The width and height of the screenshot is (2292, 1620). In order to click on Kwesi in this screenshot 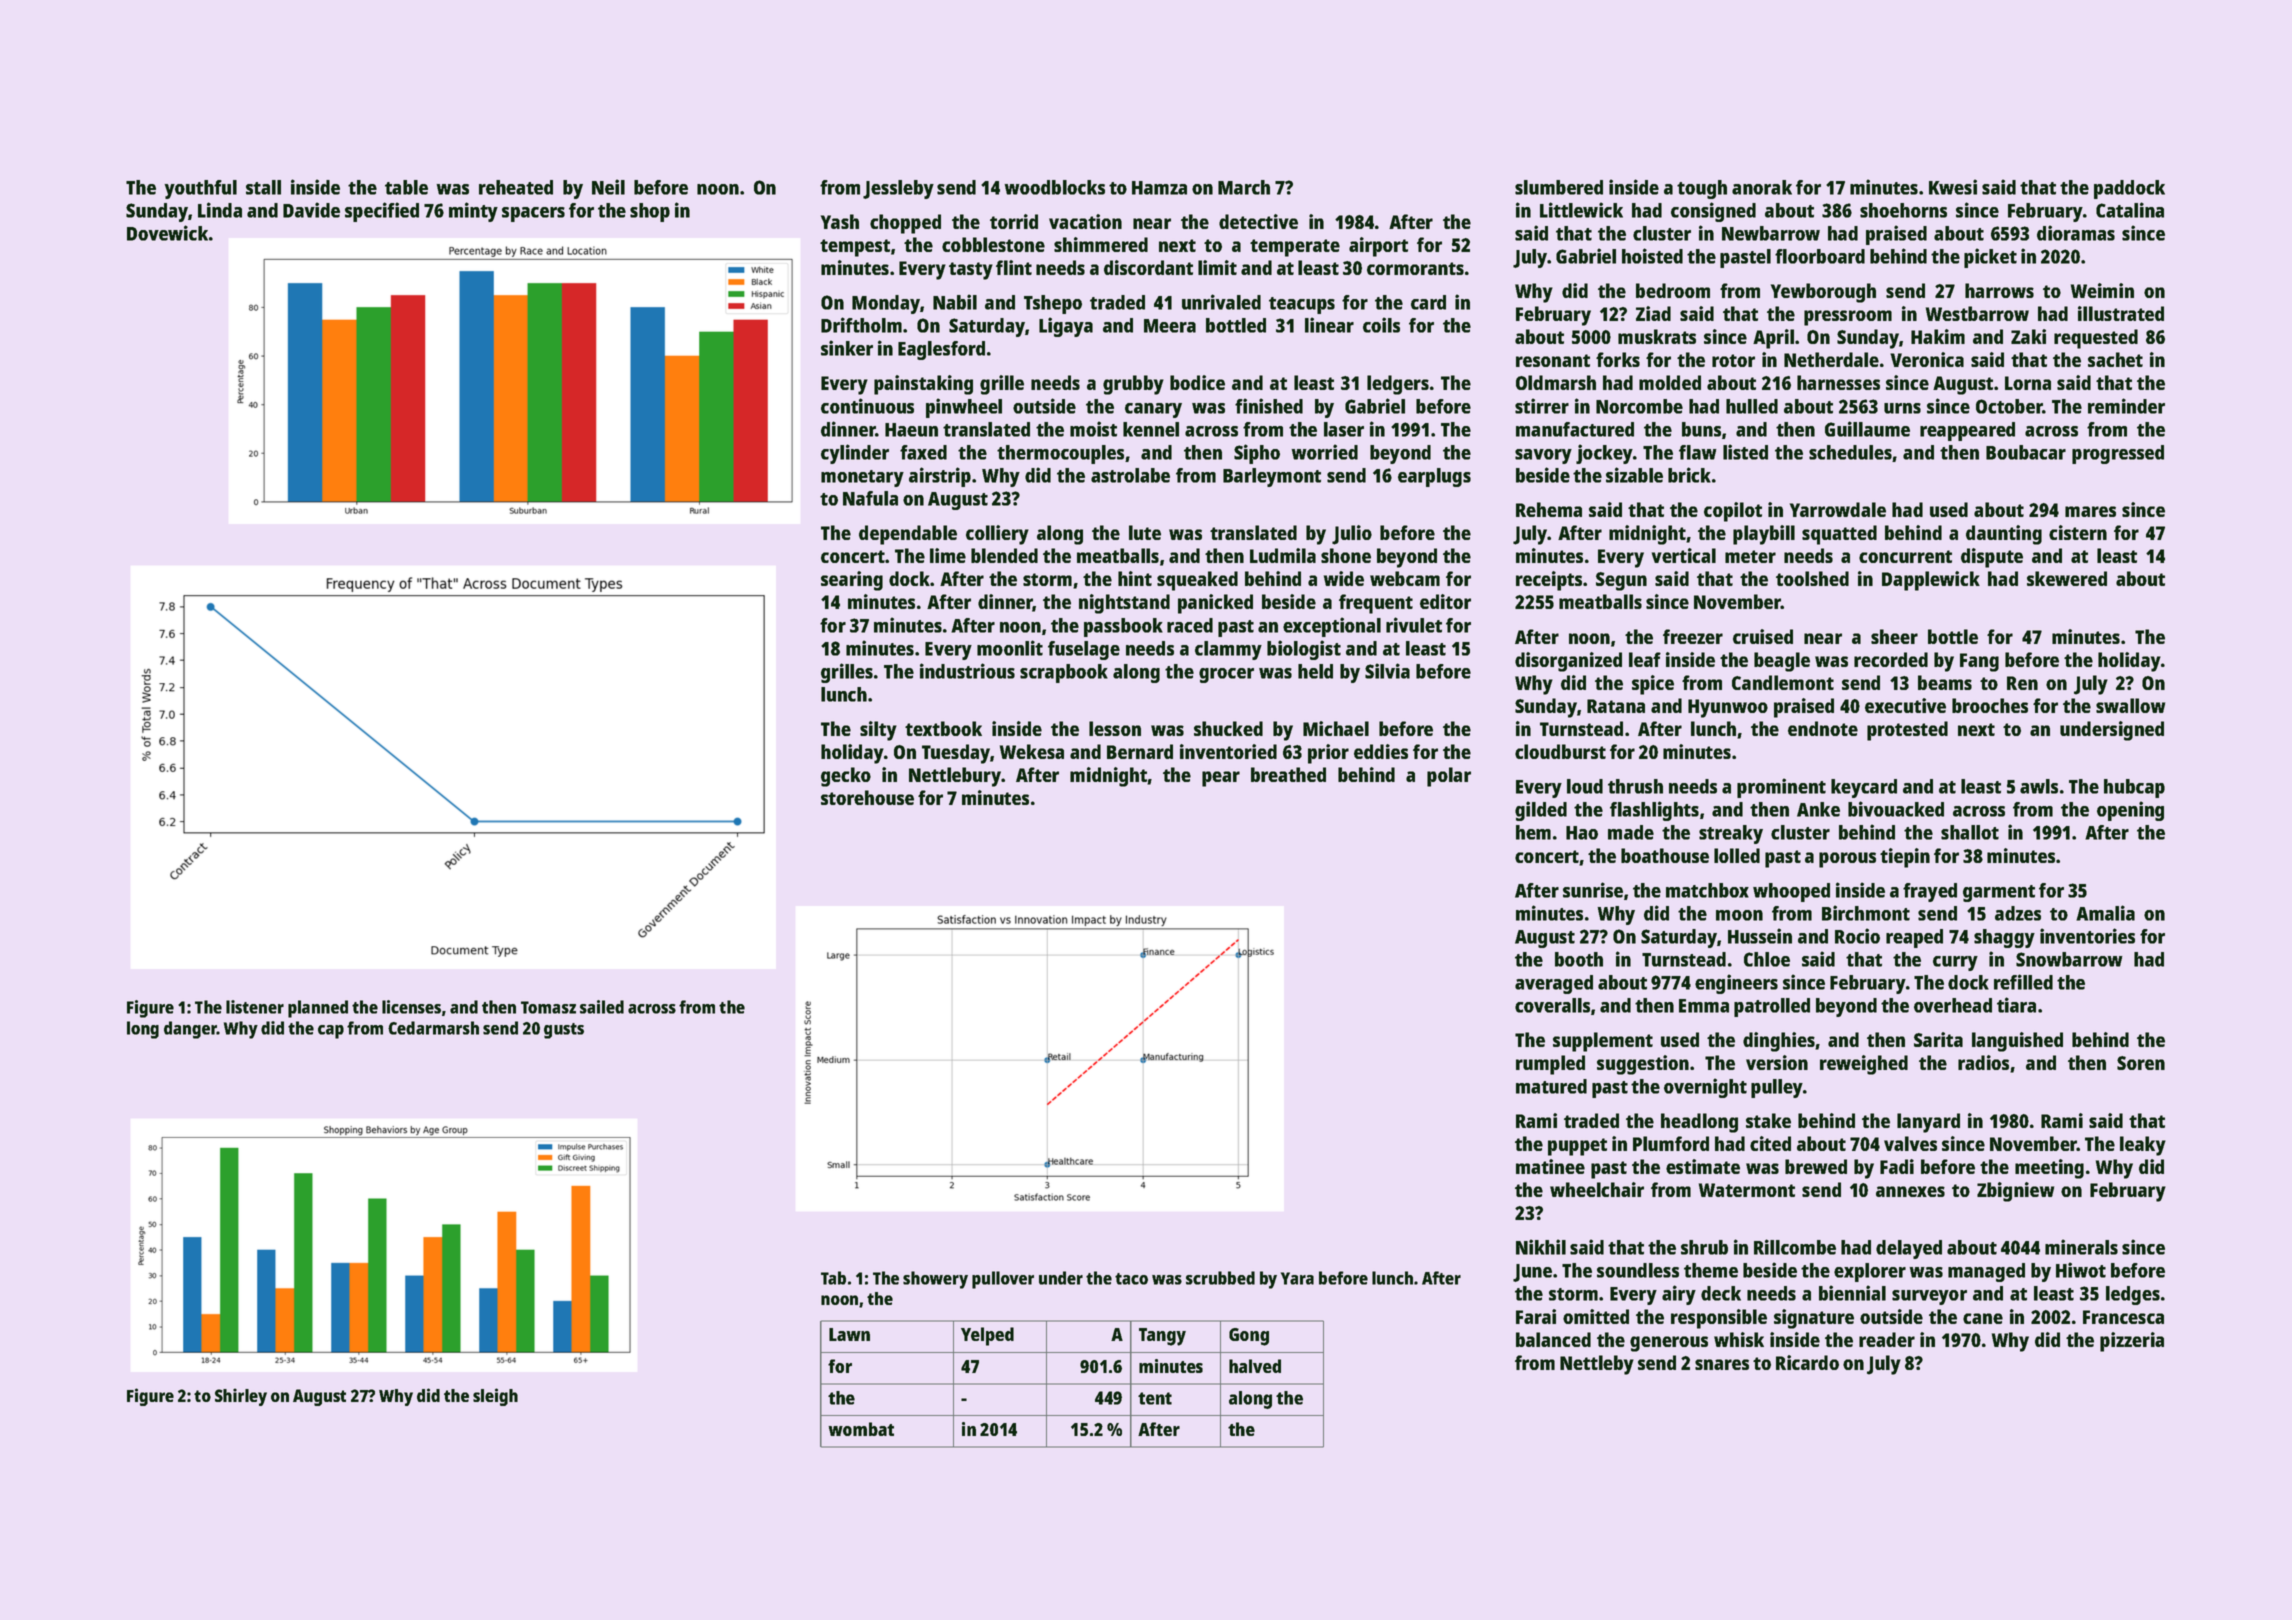, I will do `click(1953, 187)`.
